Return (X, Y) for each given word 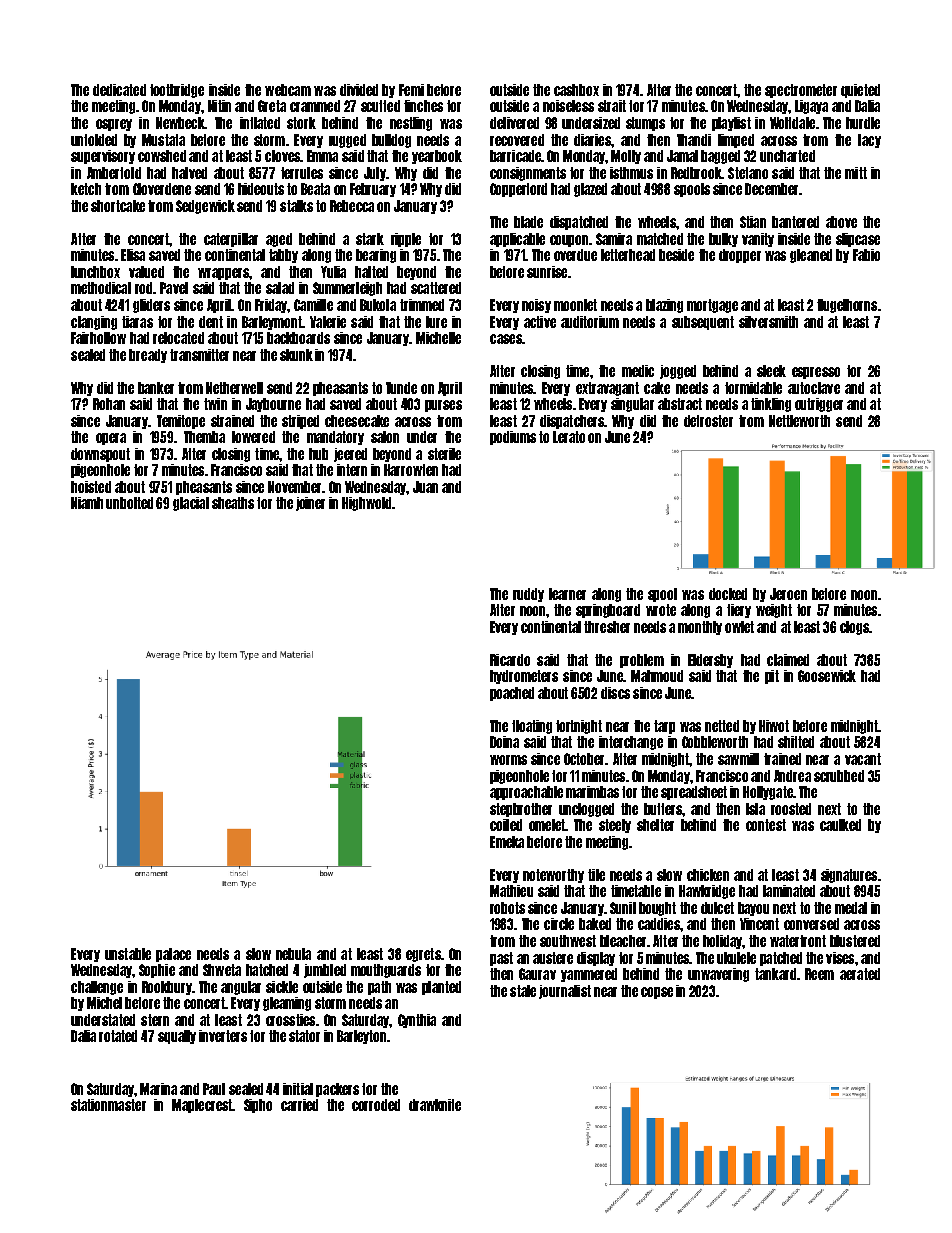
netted (722, 726)
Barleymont (272, 323)
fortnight (579, 727)
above (841, 222)
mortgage (712, 306)
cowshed (162, 156)
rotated (118, 1036)
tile (596, 875)
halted (371, 272)
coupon (569, 241)
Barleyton (361, 1037)
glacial (191, 504)
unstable (128, 954)
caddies (659, 924)
